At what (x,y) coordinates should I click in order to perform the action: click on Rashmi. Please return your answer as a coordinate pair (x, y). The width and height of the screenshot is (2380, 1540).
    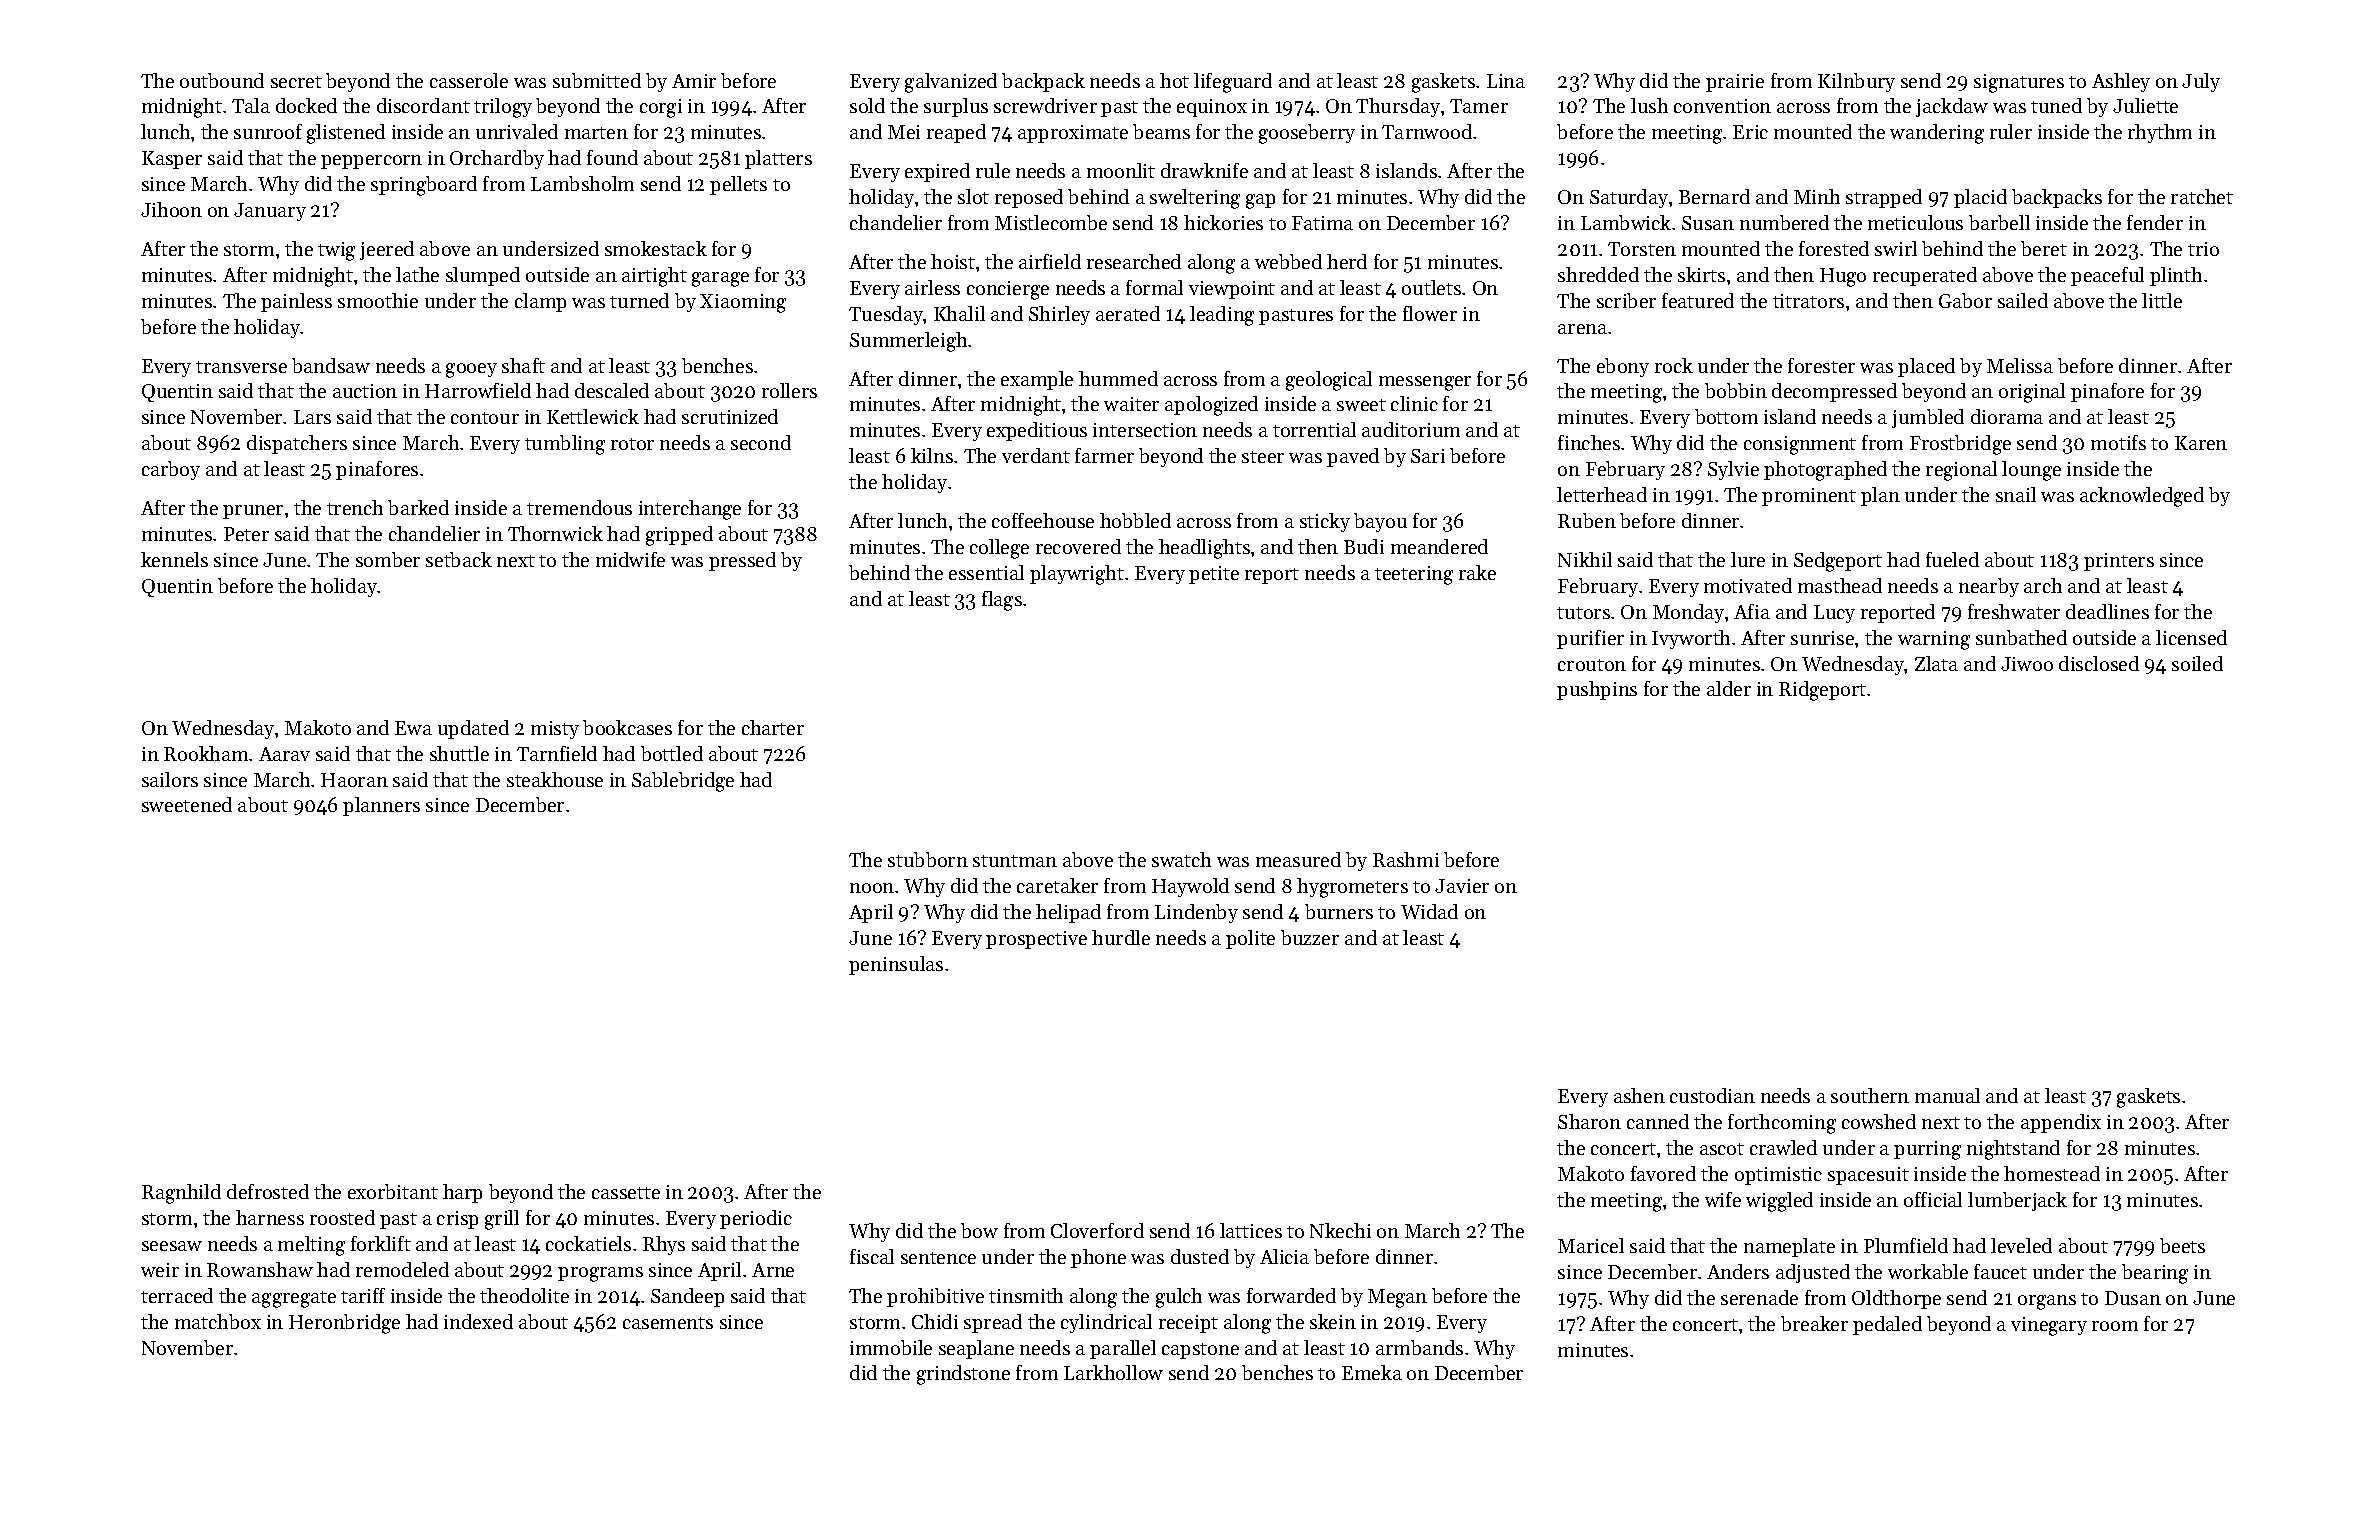
    Looking at the image, I should click on (1406, 859).
